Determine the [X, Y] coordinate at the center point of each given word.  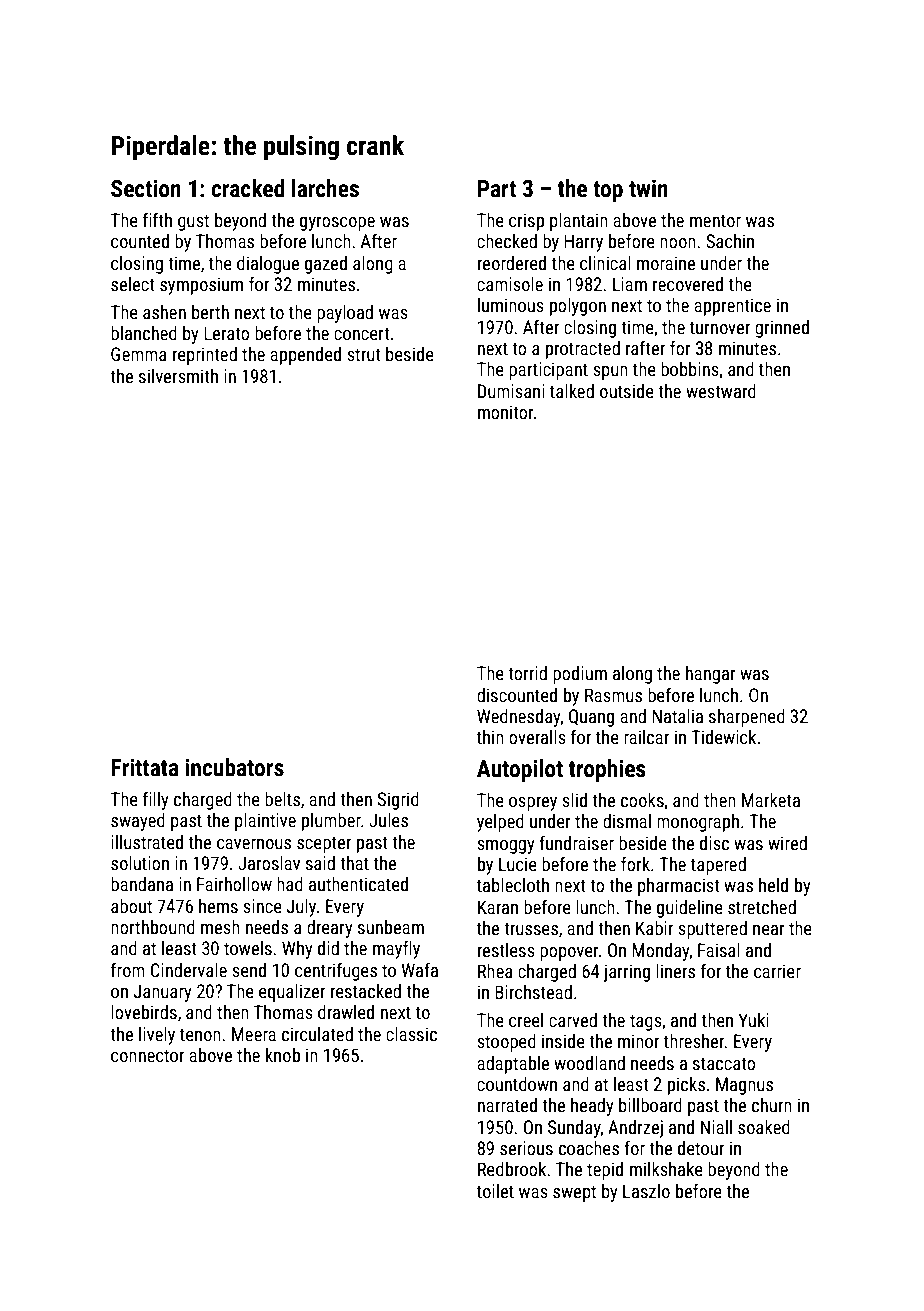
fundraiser [576, 843]
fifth [157, 220]
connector [147, 1055]
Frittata [145, 767]
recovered [688, 284]
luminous [511, 305]
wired [787, 843]
